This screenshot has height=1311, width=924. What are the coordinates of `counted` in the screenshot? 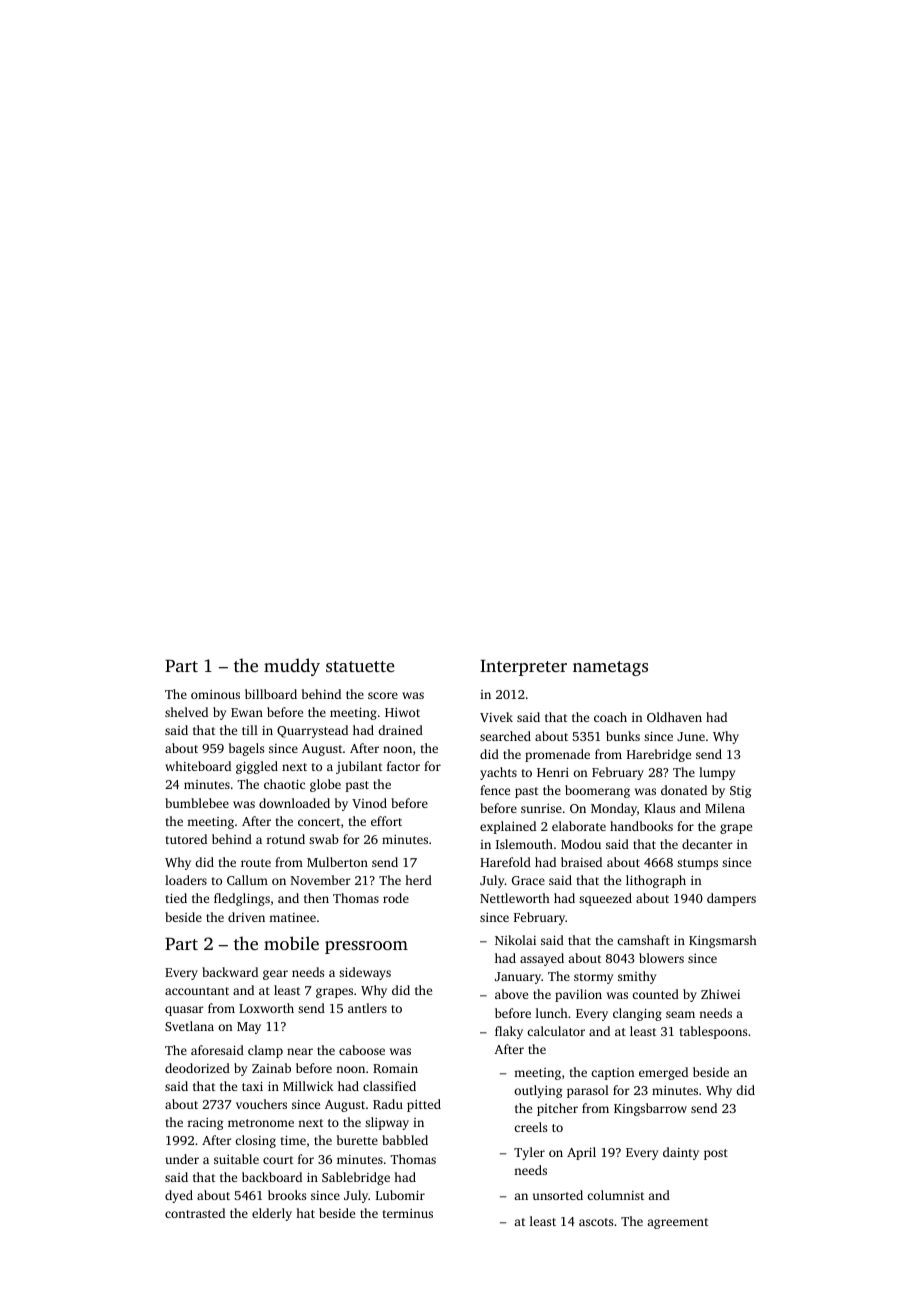 It's located at (655, 994).
